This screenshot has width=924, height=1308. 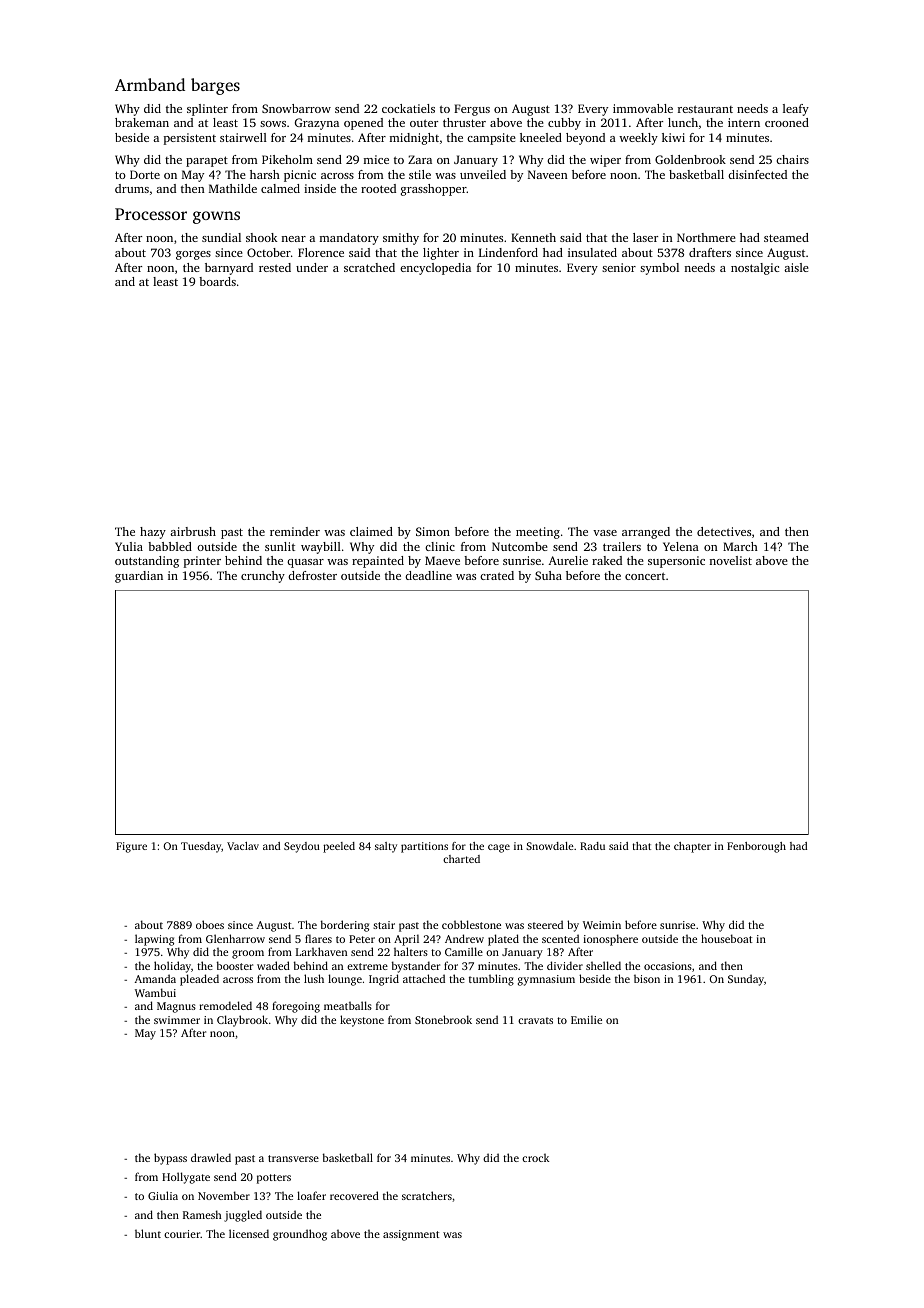 I want to click on rooted, so click(x=378, y=188).
